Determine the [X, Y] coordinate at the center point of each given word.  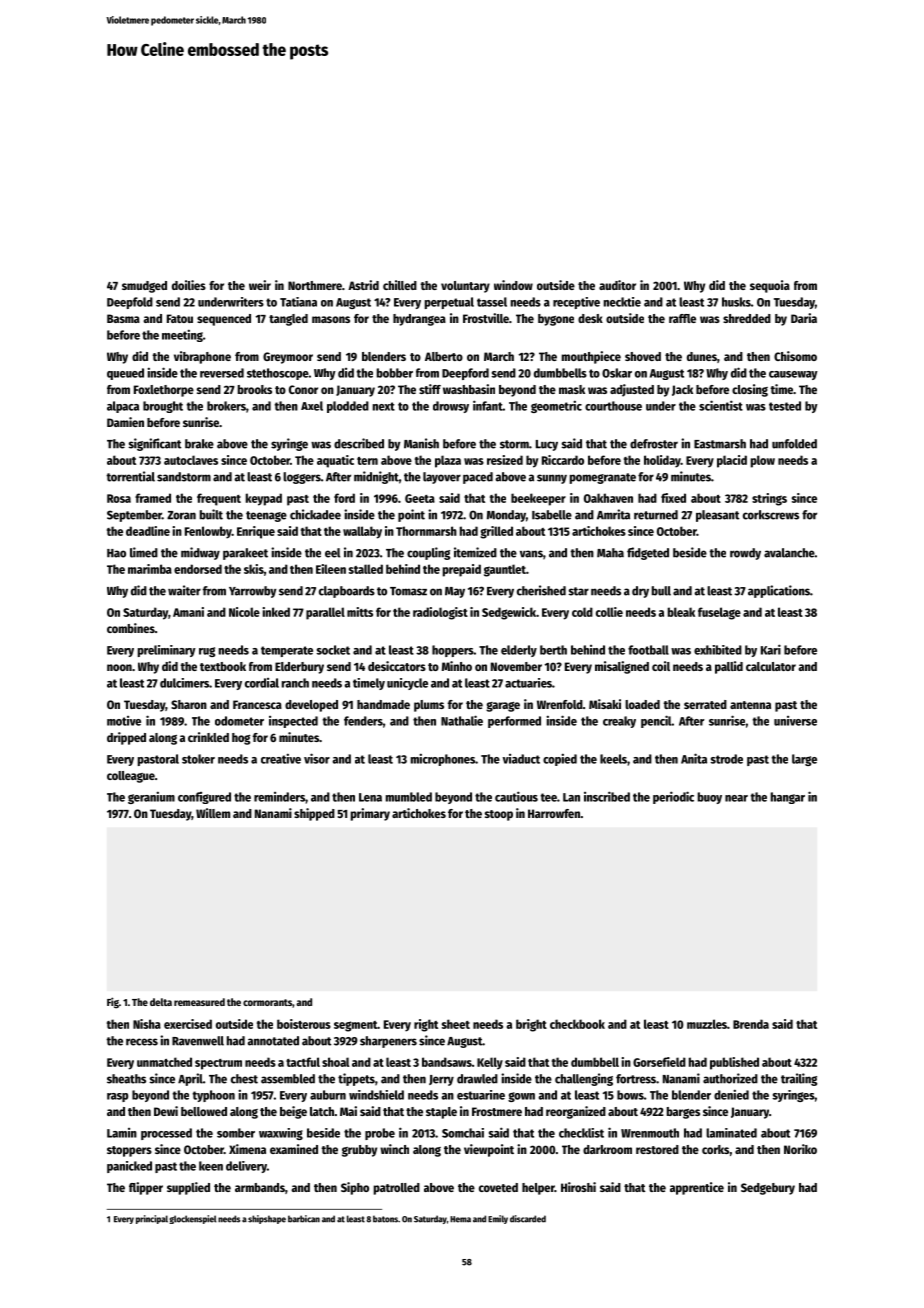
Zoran [181, 515]
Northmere [315, 285]
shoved [643, 356]
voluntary [465, 287]
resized [505, 460]
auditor [617, 285]
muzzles [707, 1024]
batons [385, 1219]
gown [521, 1097]
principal [152, 1219]
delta [161, 1002]
